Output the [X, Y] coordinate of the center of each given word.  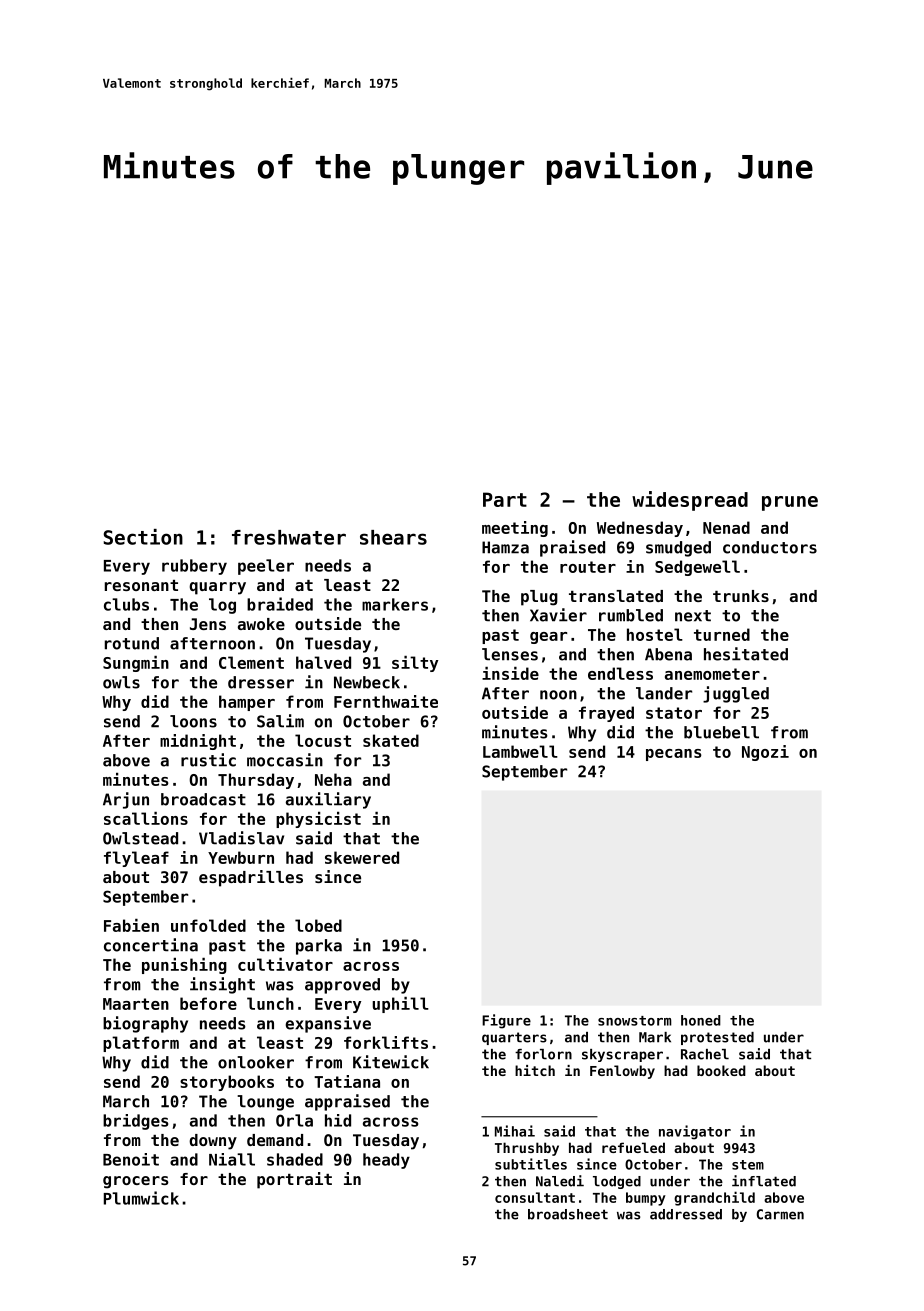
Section [143, 537]
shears [393, 537]
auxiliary [328, 800]
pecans [674, 755]
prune [790, 503]
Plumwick [141, 1198]
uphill [400, 1005]
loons [193, 721]
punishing [184, 966]
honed [701, 1020]
